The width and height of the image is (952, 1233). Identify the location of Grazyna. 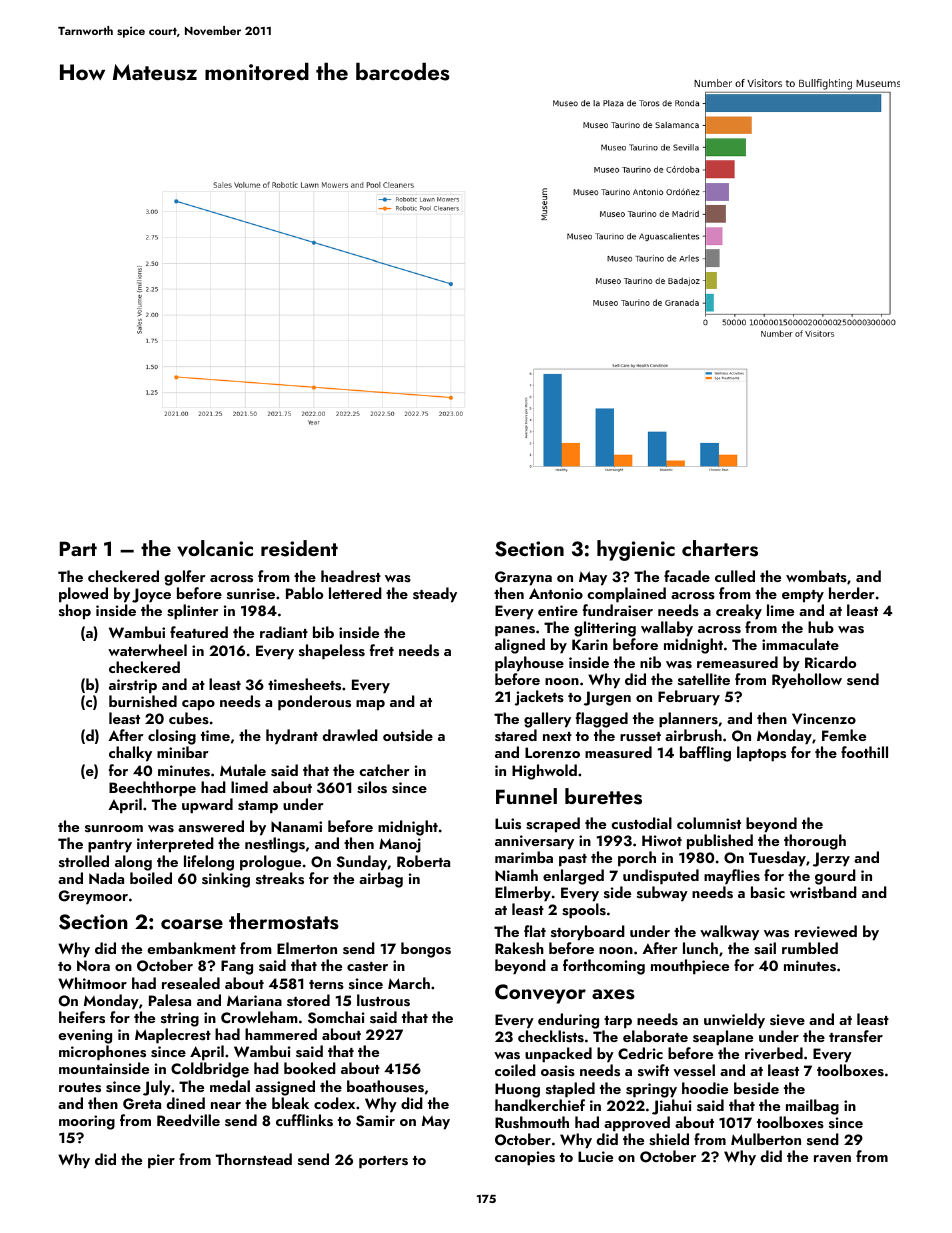
(523, 578).
